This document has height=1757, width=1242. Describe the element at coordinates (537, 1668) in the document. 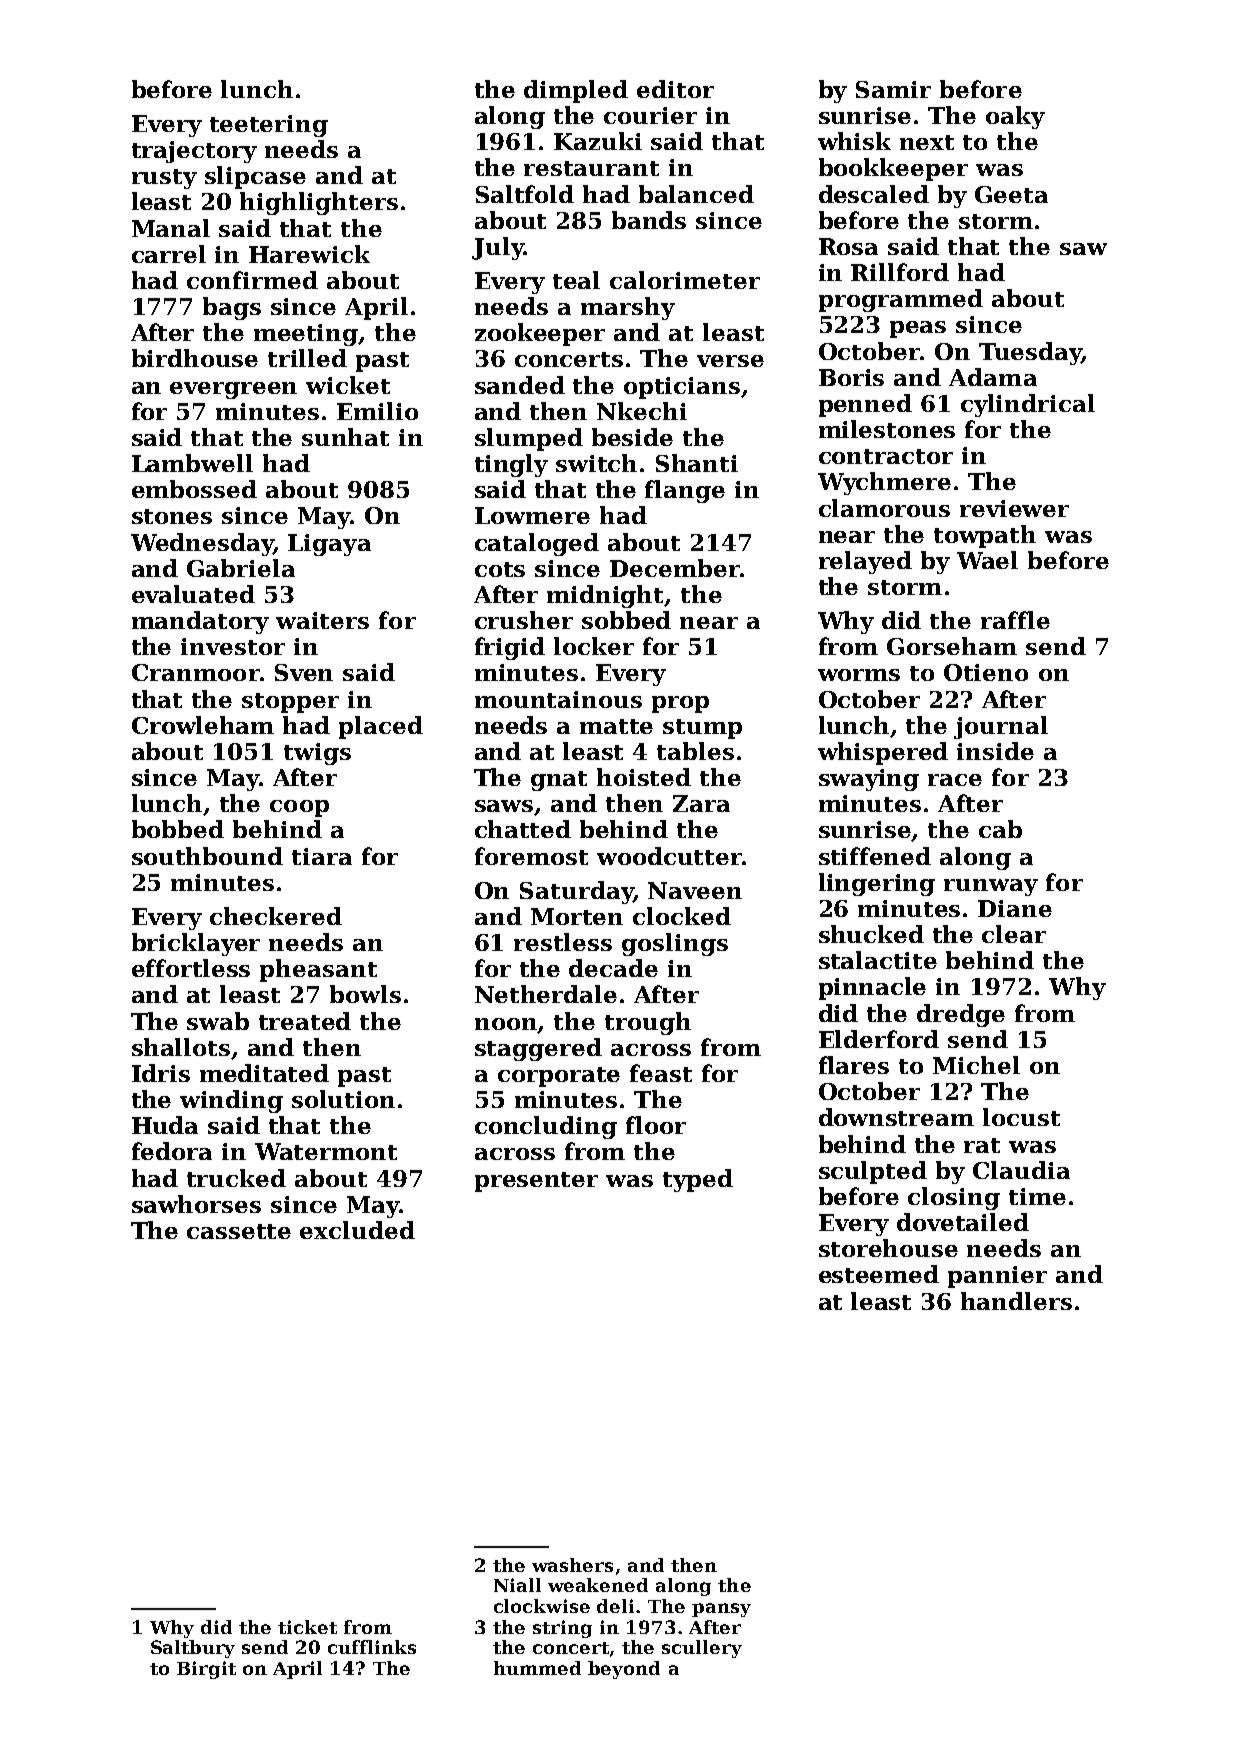

I see `hummed` at that location.
